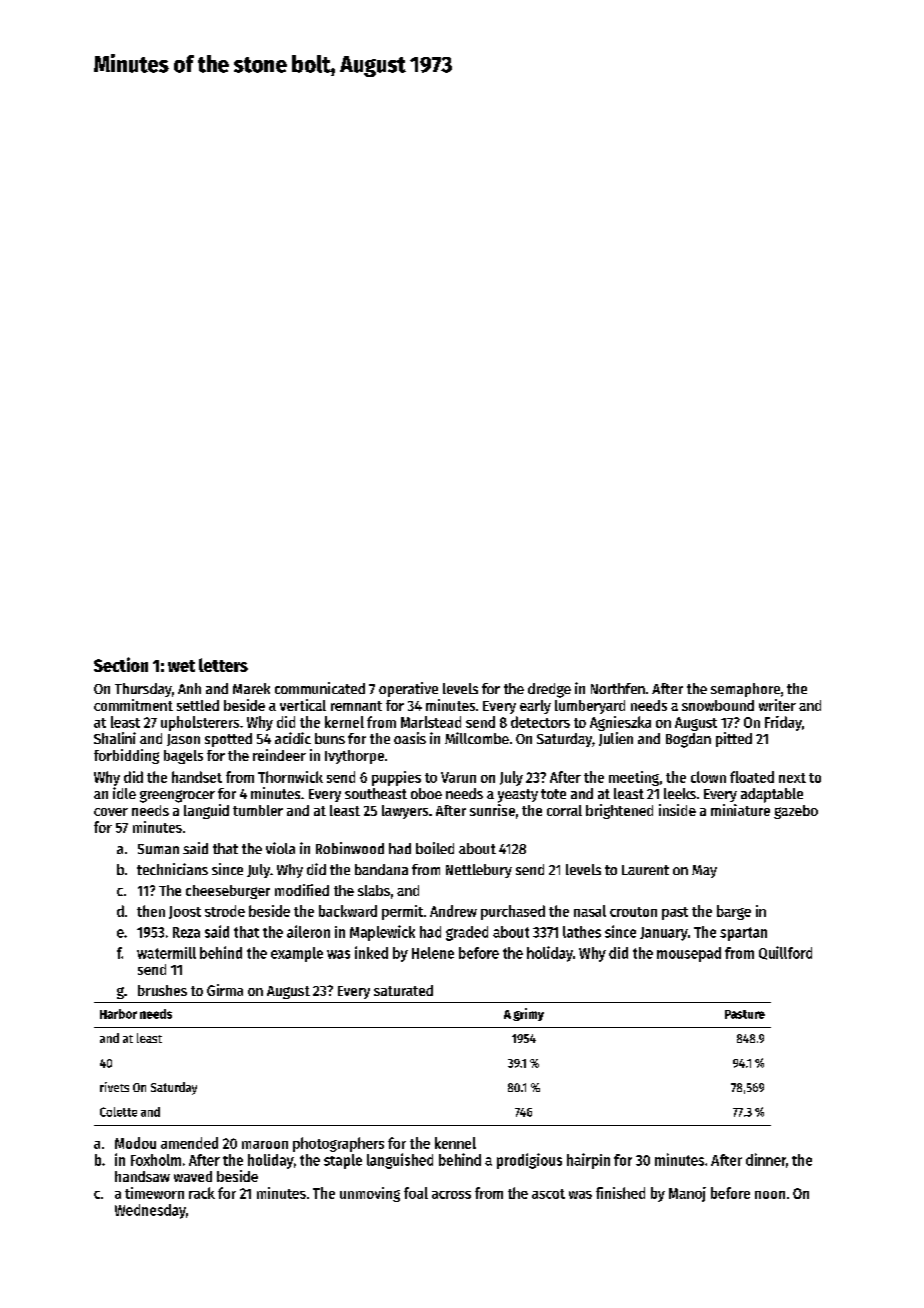  What do you see at coordinates (548, 1194) in the image?
I see `ascot` at bounding box center [548, 1194].
